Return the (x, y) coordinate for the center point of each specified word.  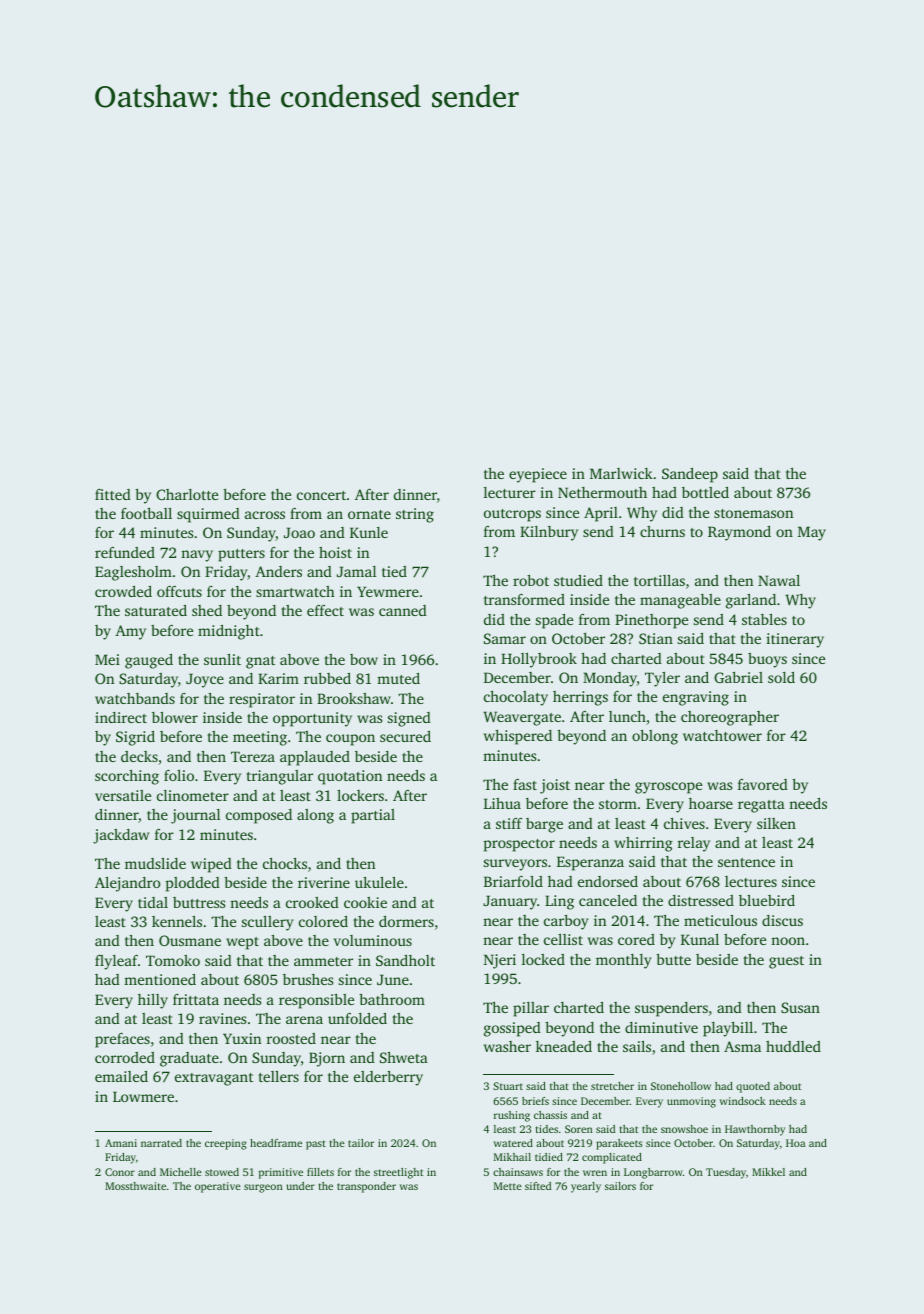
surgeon (263, 1188)
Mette (508, 1186)
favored (763, 784)
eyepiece (538, 475)
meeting (260, 738)
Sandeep (690, 475)
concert (321, 495)
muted (398, 678)
